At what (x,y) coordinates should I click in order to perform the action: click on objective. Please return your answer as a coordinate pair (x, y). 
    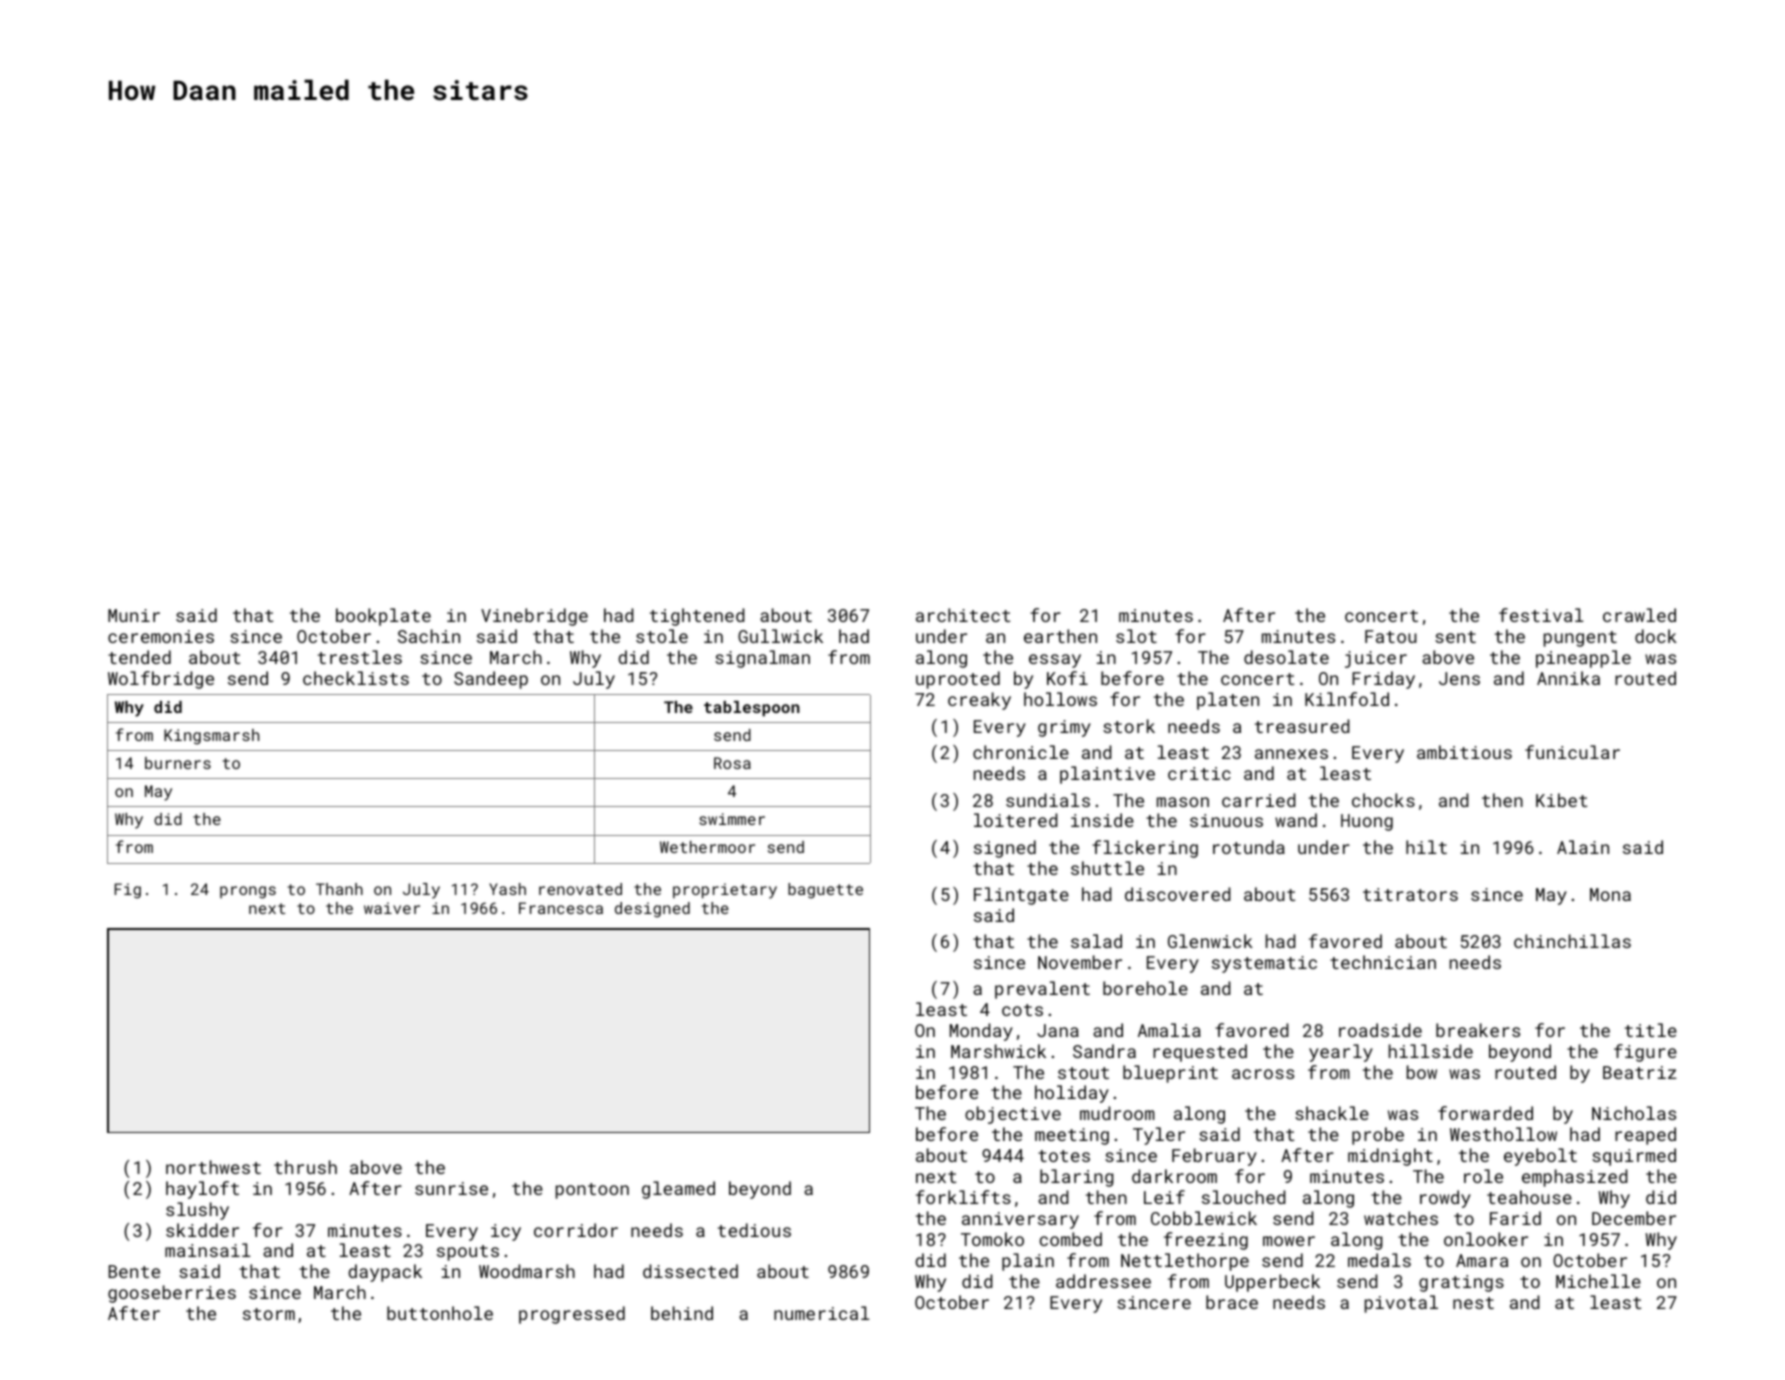
    Looking at the image, I should click on (1013, 1115).
